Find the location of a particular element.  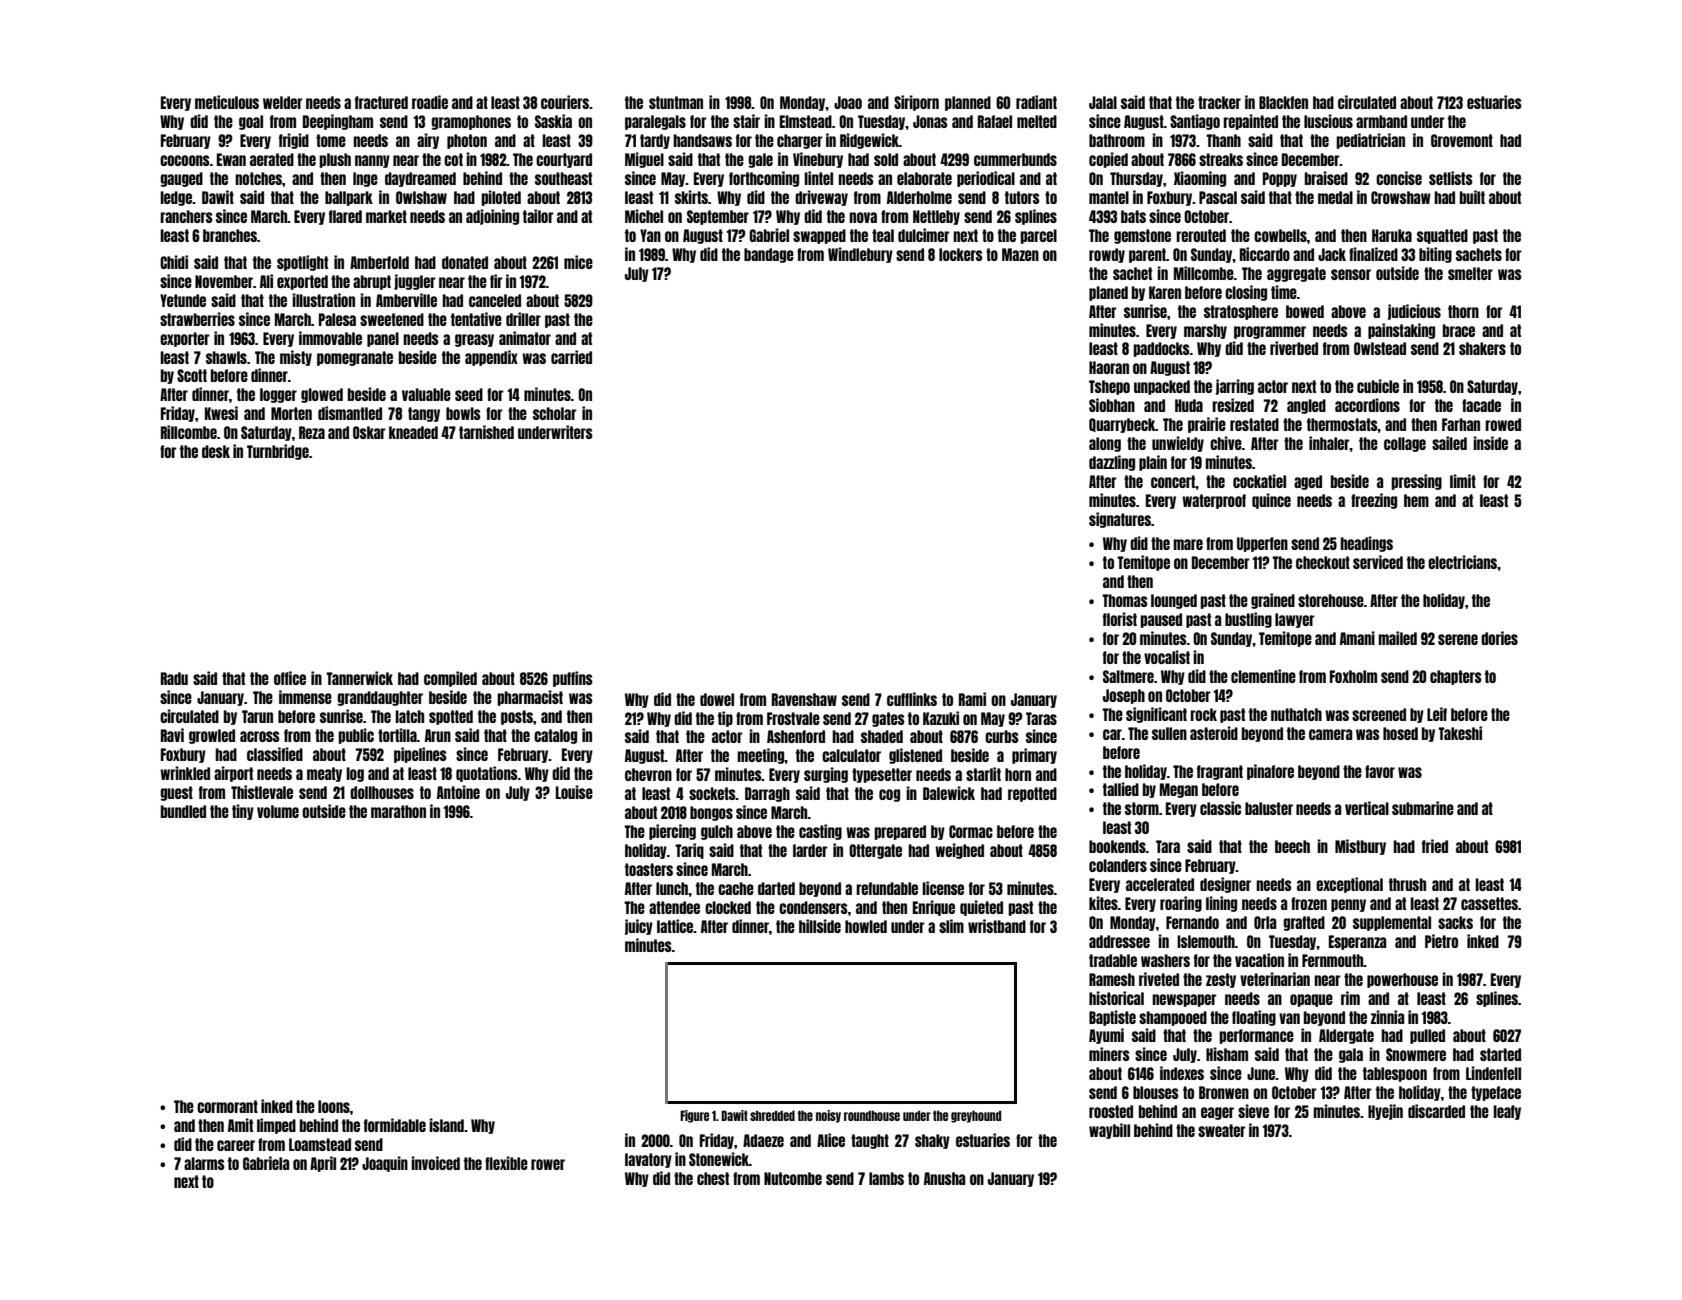

Rami is located at coordinates (972, 699).
